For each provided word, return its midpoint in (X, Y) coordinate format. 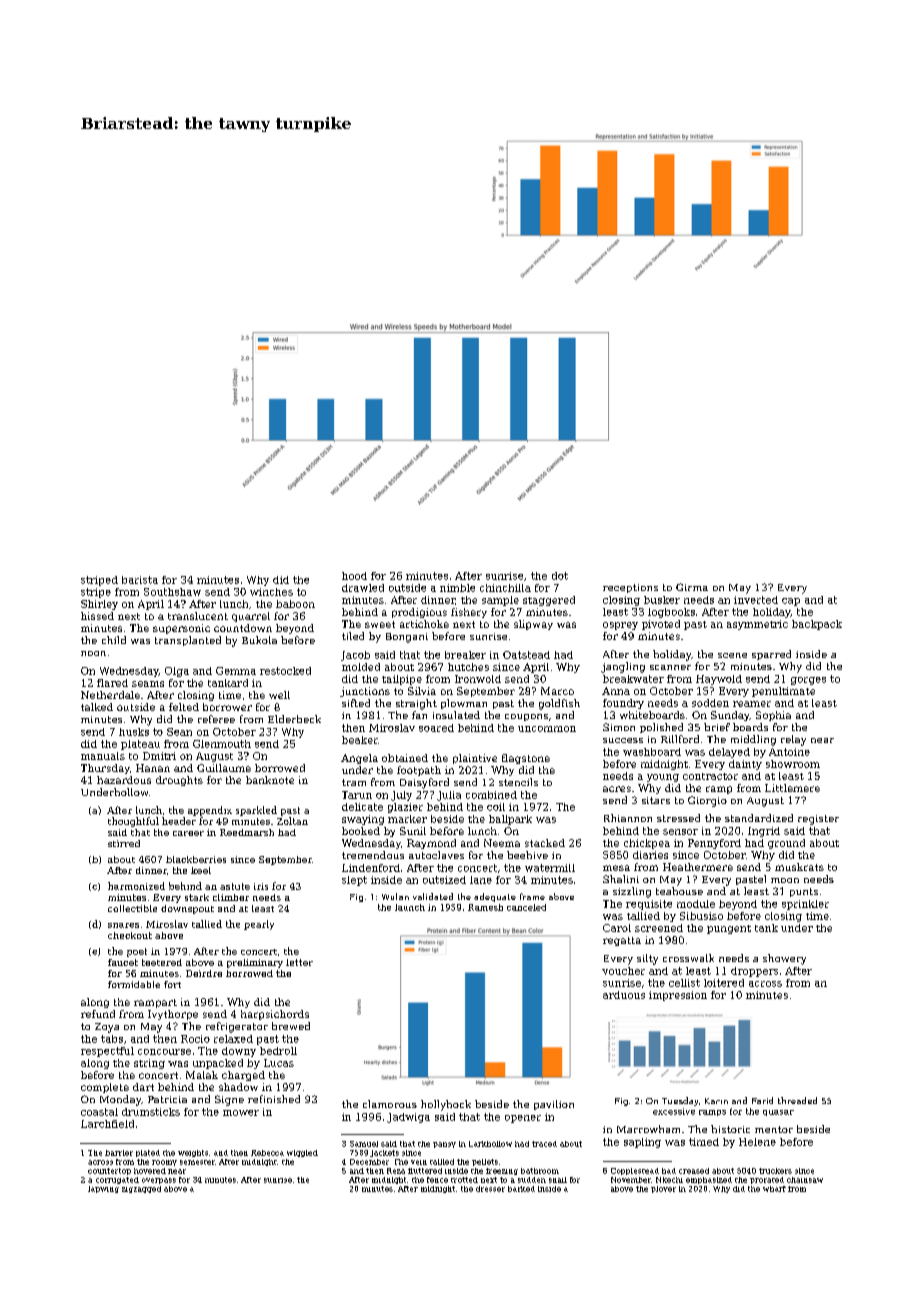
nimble (457, 588)
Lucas (279, 1063)
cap (791, 602)
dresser (490, 1189)
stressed (678, 818)
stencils (518, 782)
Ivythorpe (173, 1015)
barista (140, 580)
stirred (124, 843)
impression (678, 996)
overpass (159, 1181)
